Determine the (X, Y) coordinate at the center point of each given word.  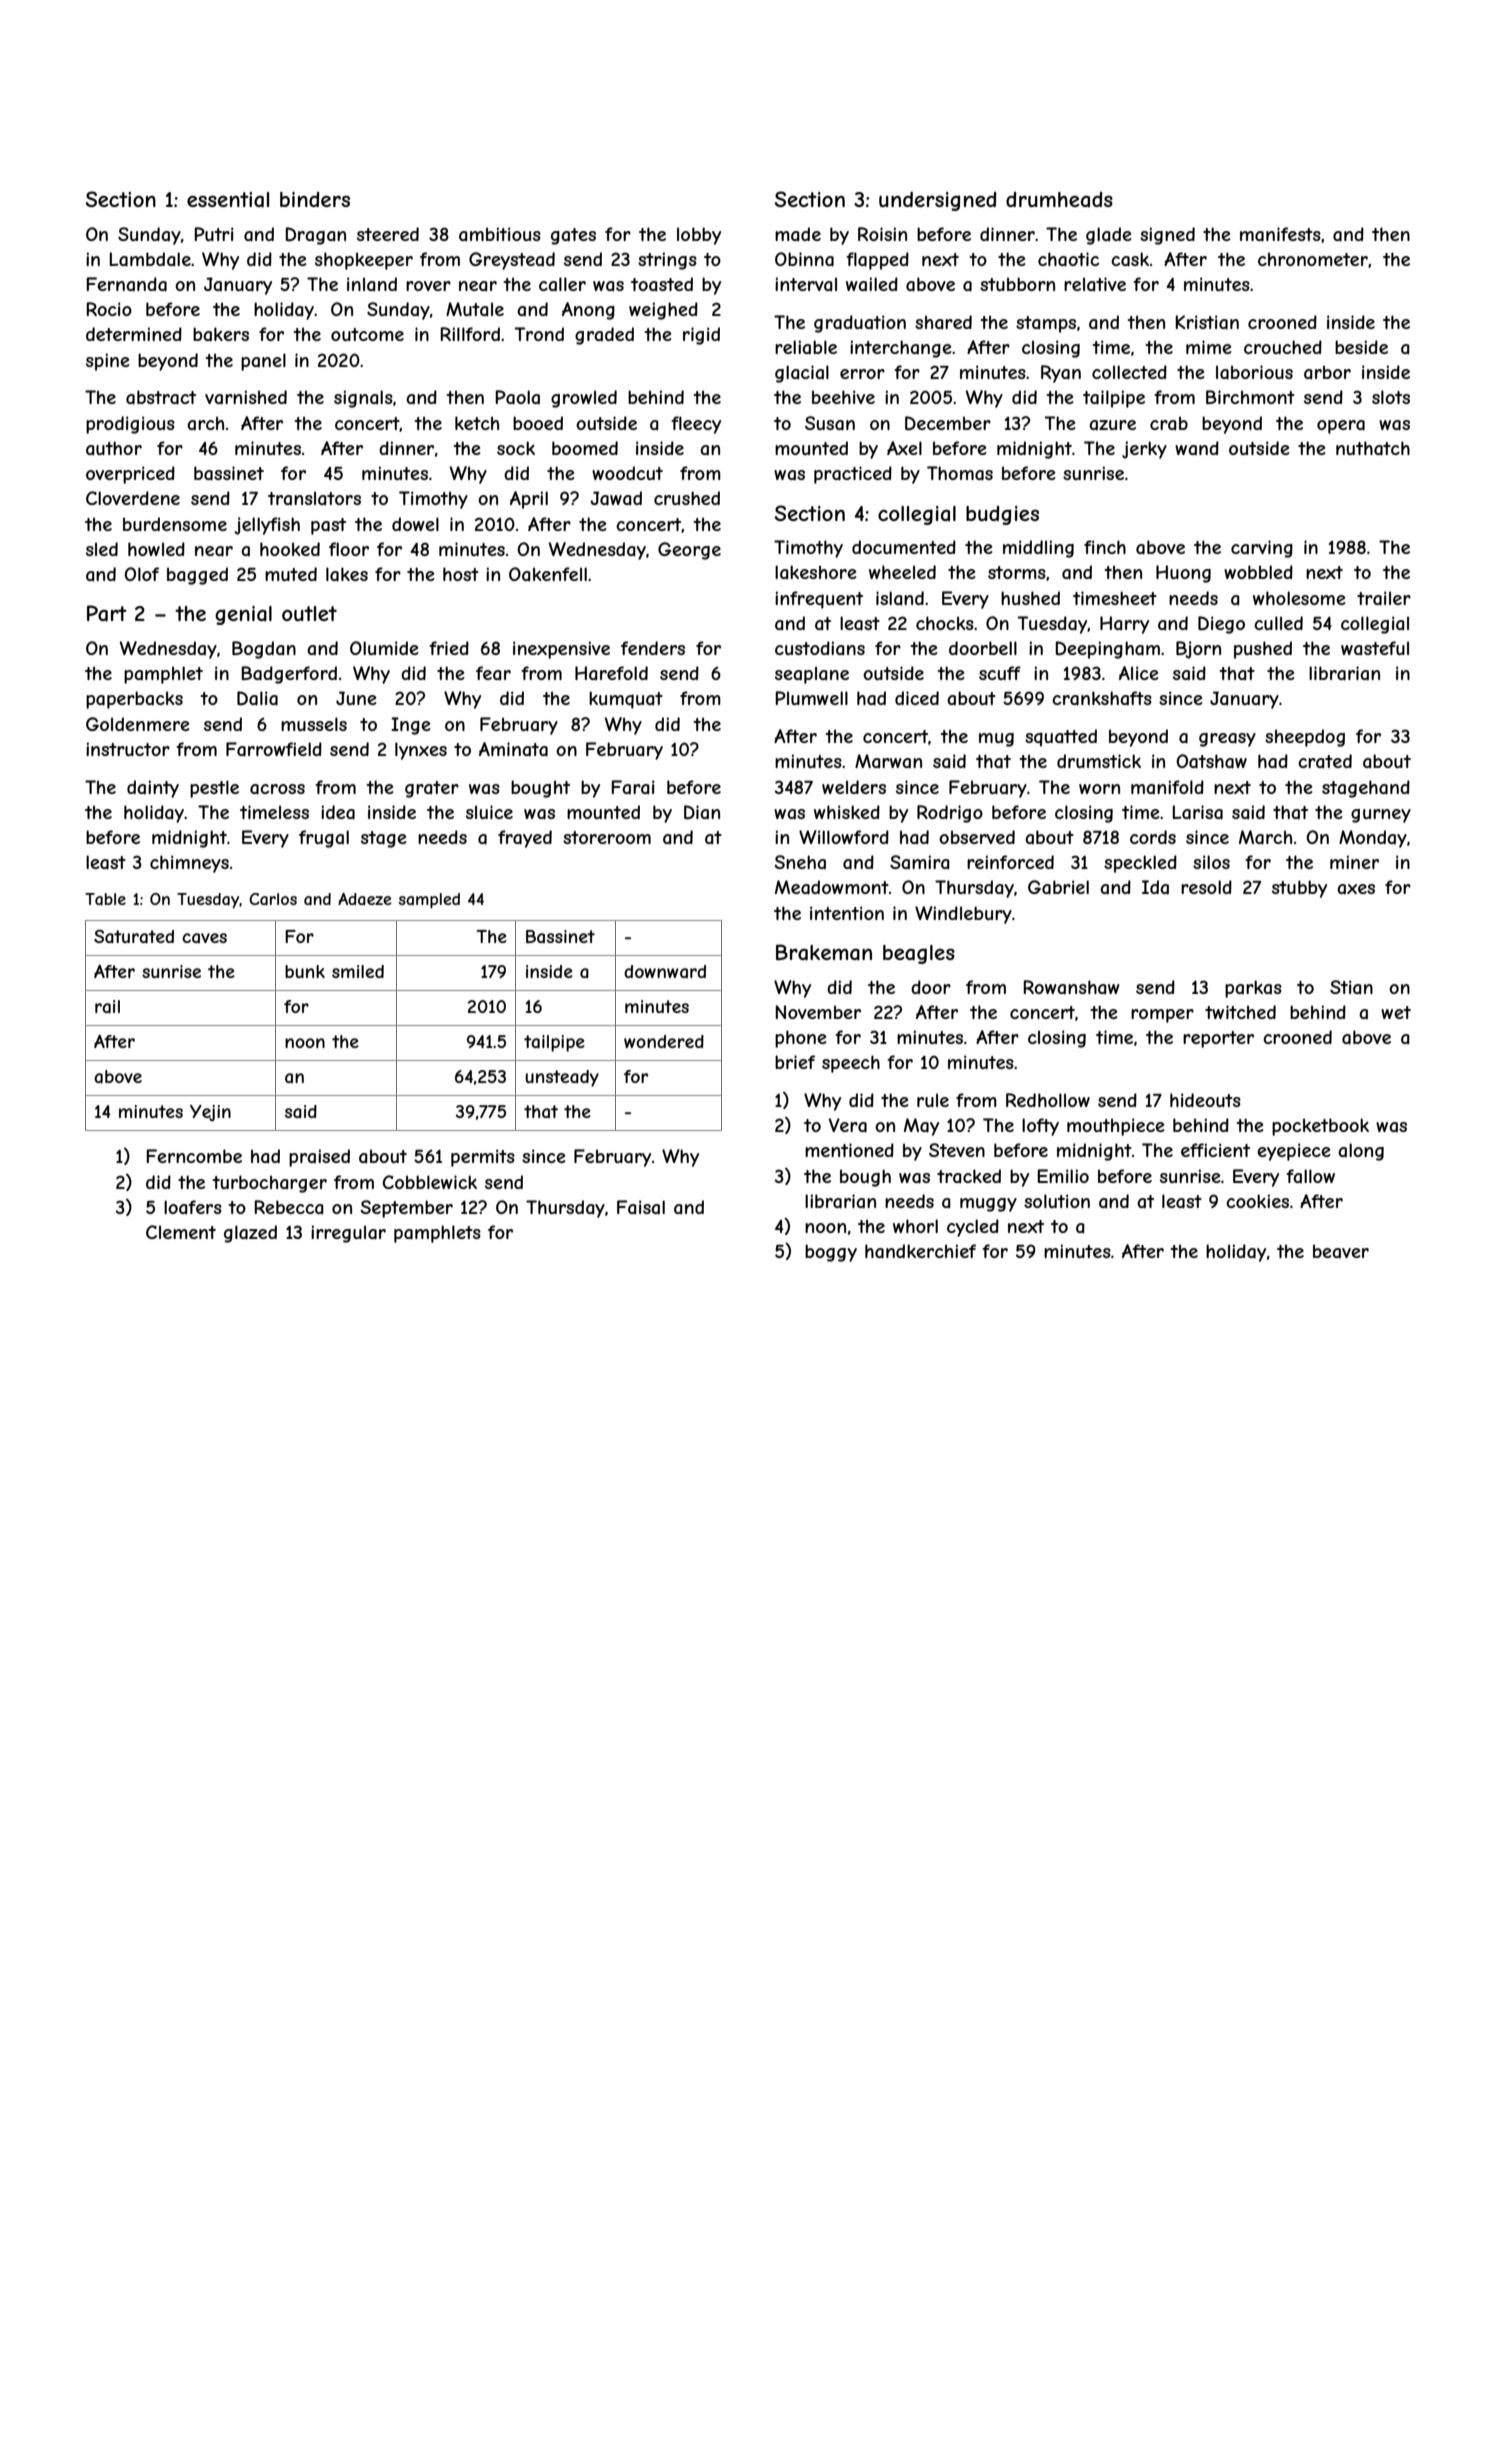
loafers (193, 1207)
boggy (831, 1253)
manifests (1280, 234)
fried (449, 648)
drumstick (1099, 761)
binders (315, 199)
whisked (847, 812)
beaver (1341, 1251)
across (277, 789)
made (798, 234)
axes (1356, 889)
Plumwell (811, 698)
